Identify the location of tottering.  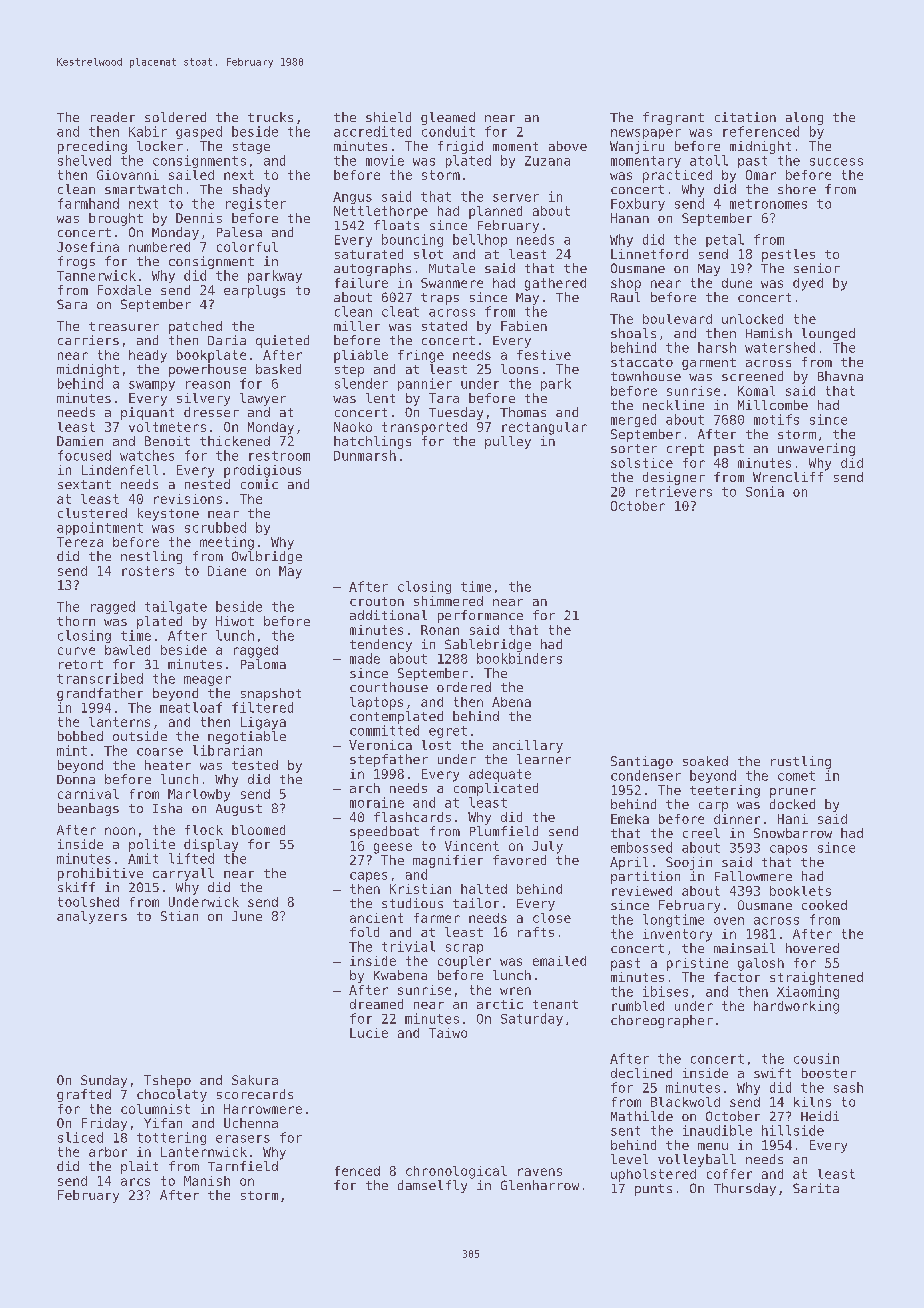
(171, 1138).
